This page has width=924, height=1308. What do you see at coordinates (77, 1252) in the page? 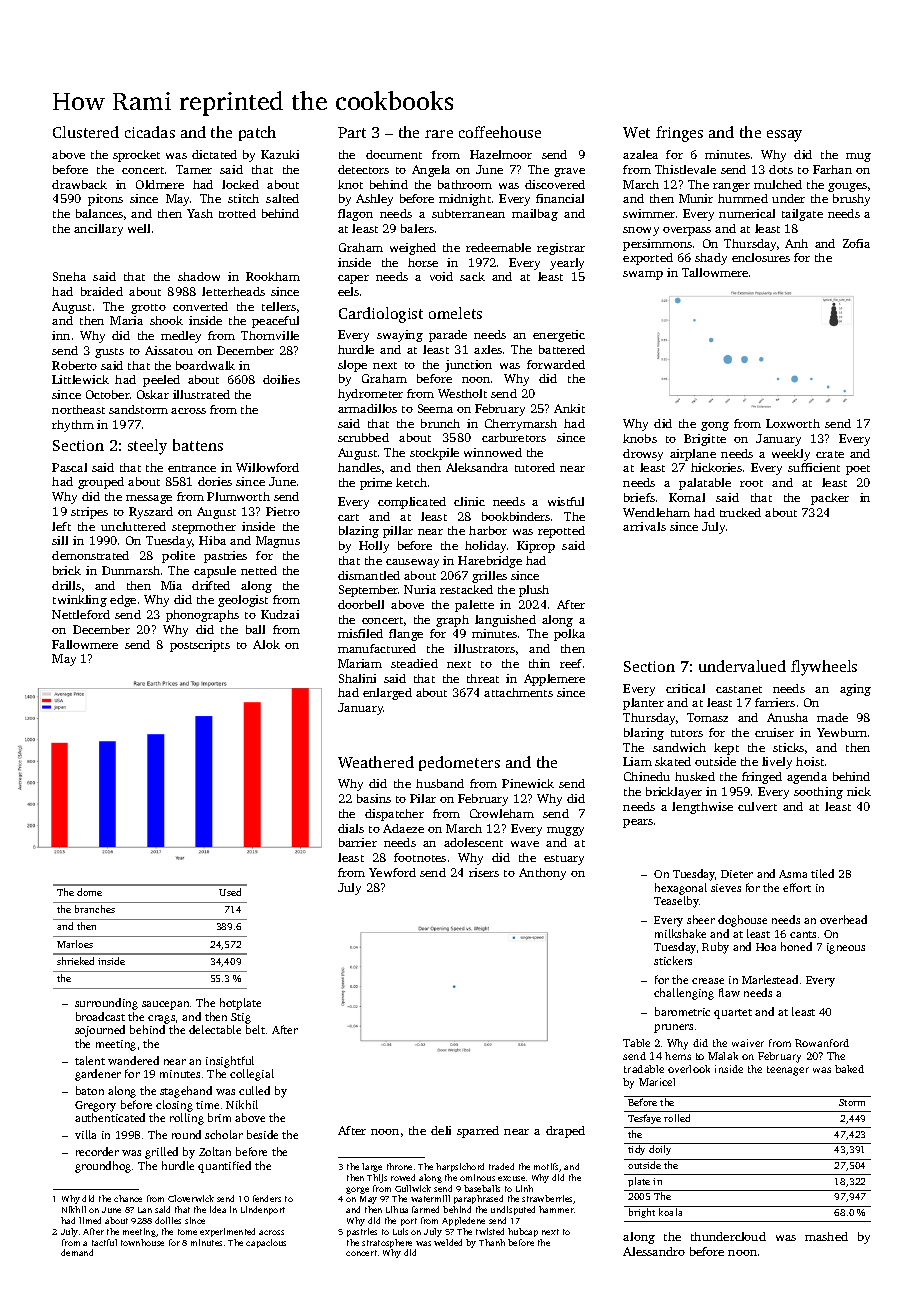
I see `demand` at bounding box center [77, 1252].
